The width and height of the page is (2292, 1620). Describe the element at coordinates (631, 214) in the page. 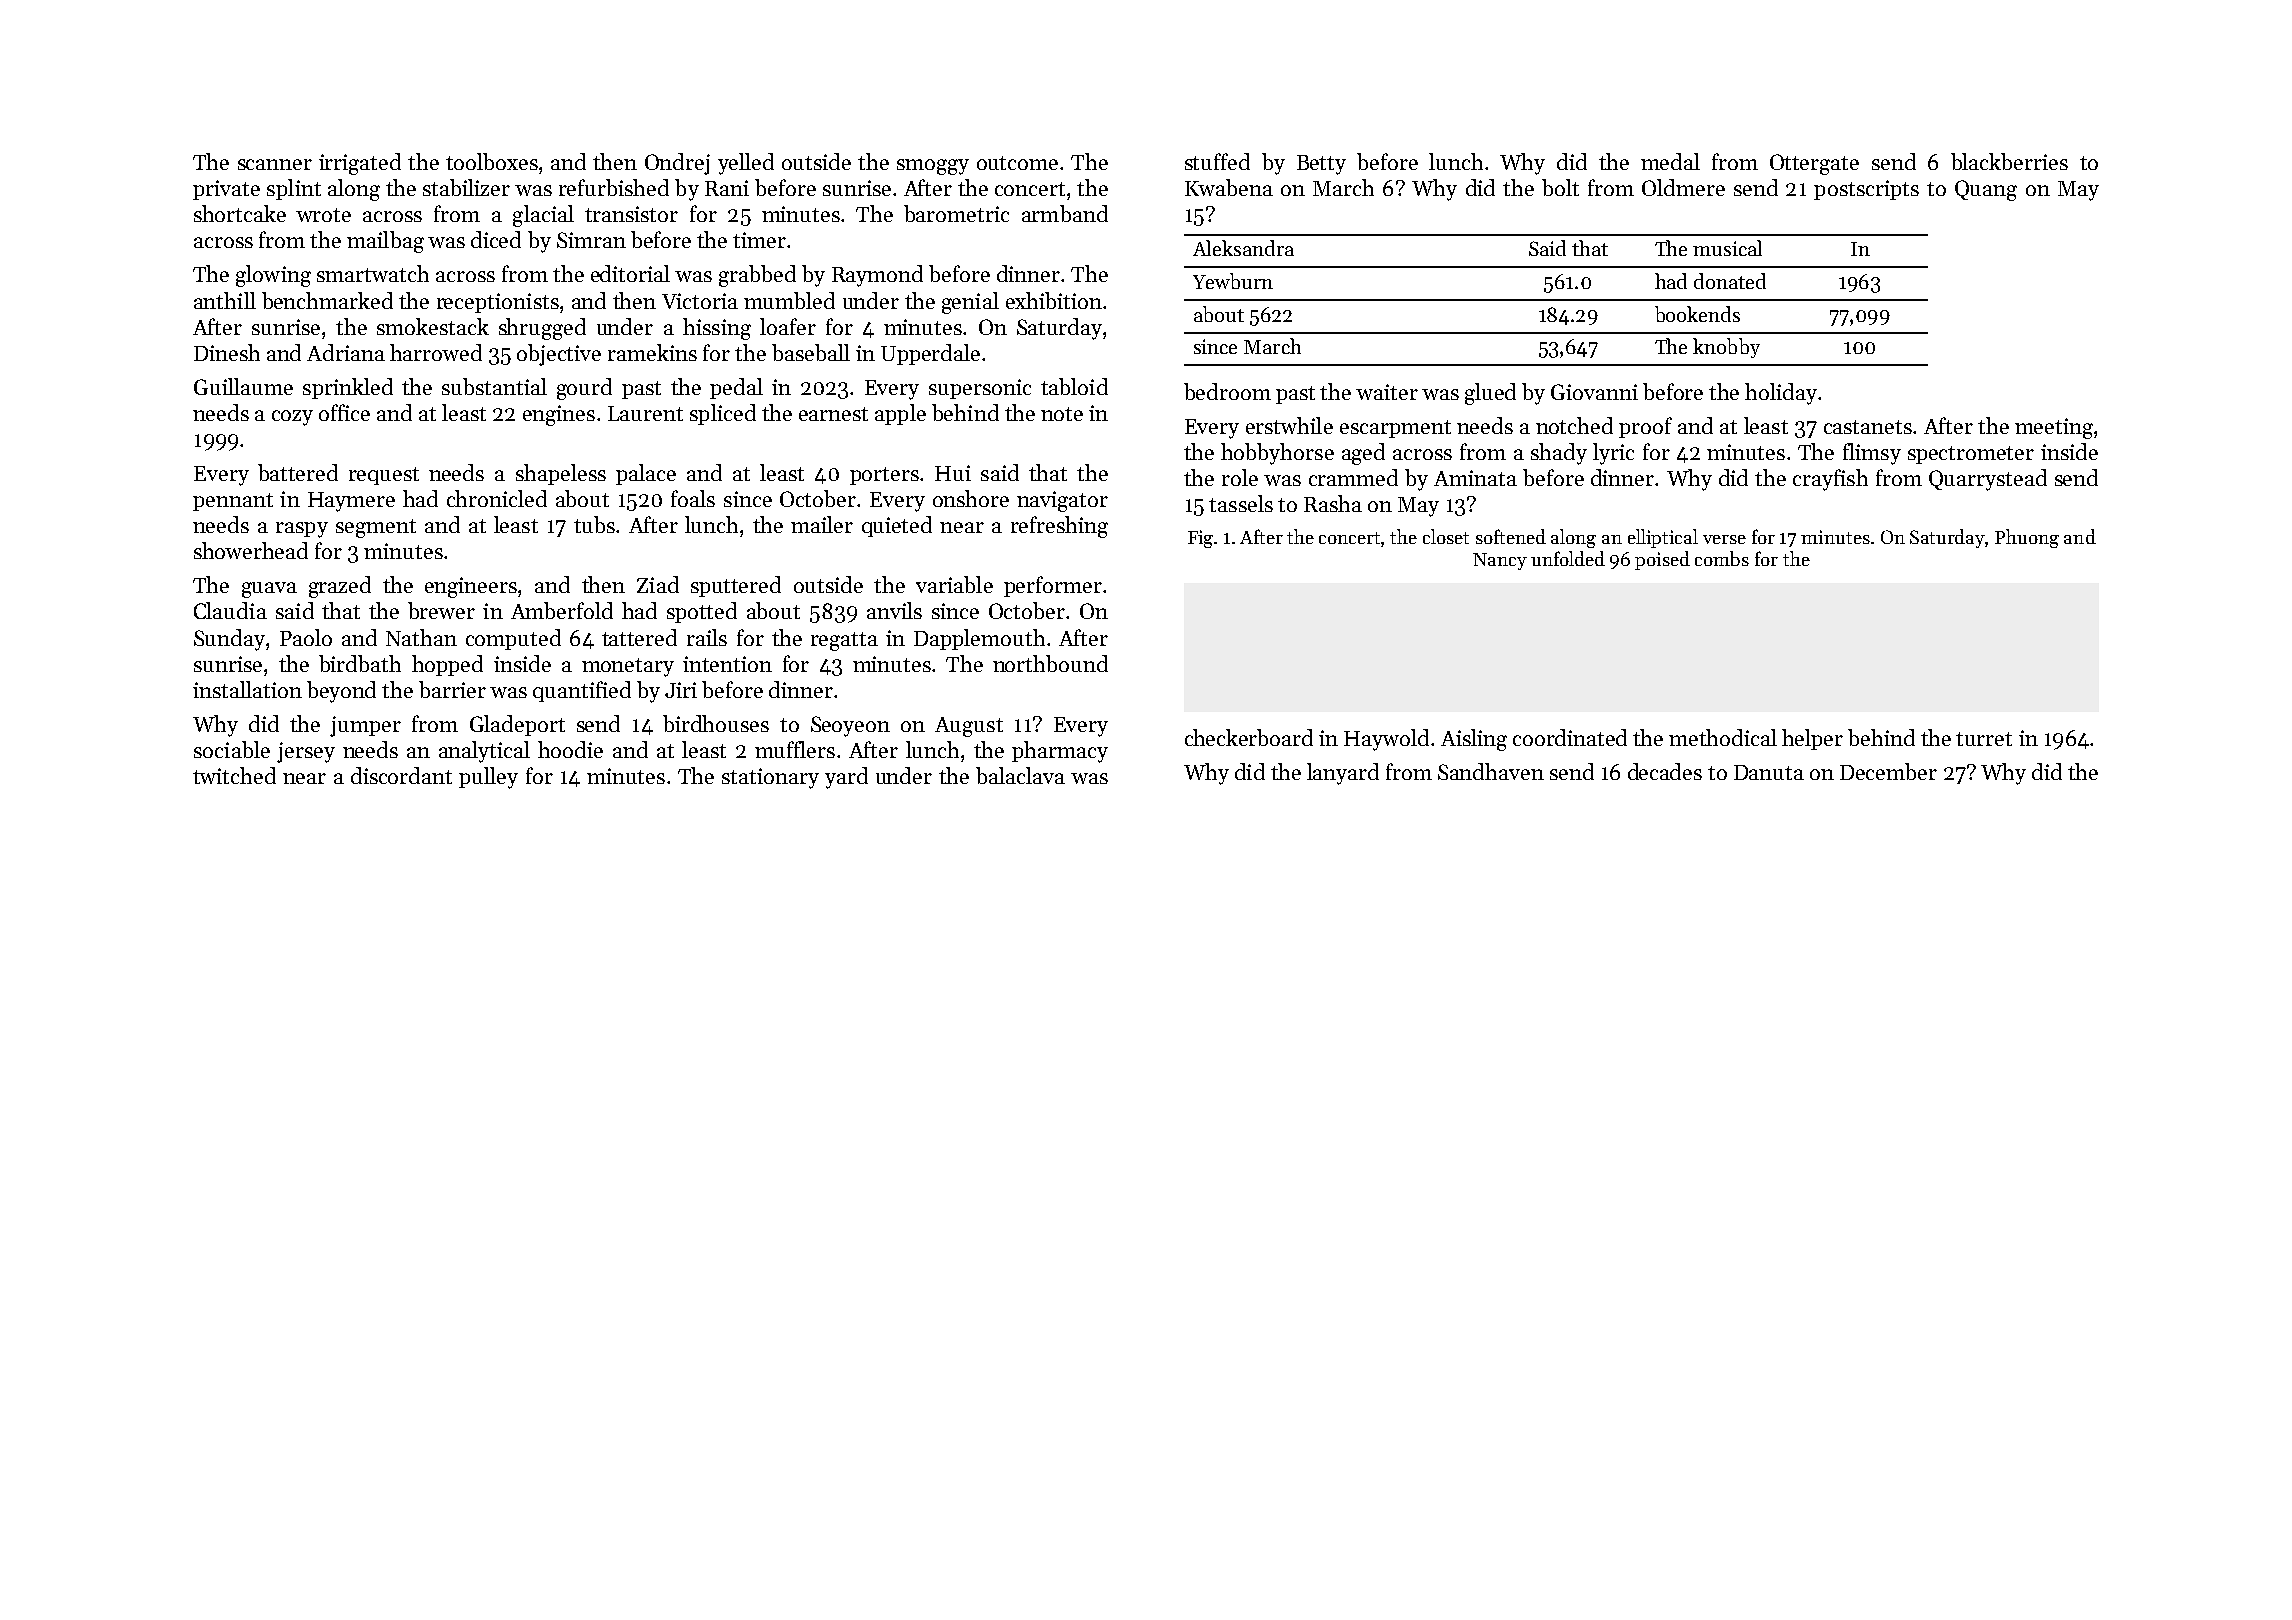

I see `transistor` at that location.
